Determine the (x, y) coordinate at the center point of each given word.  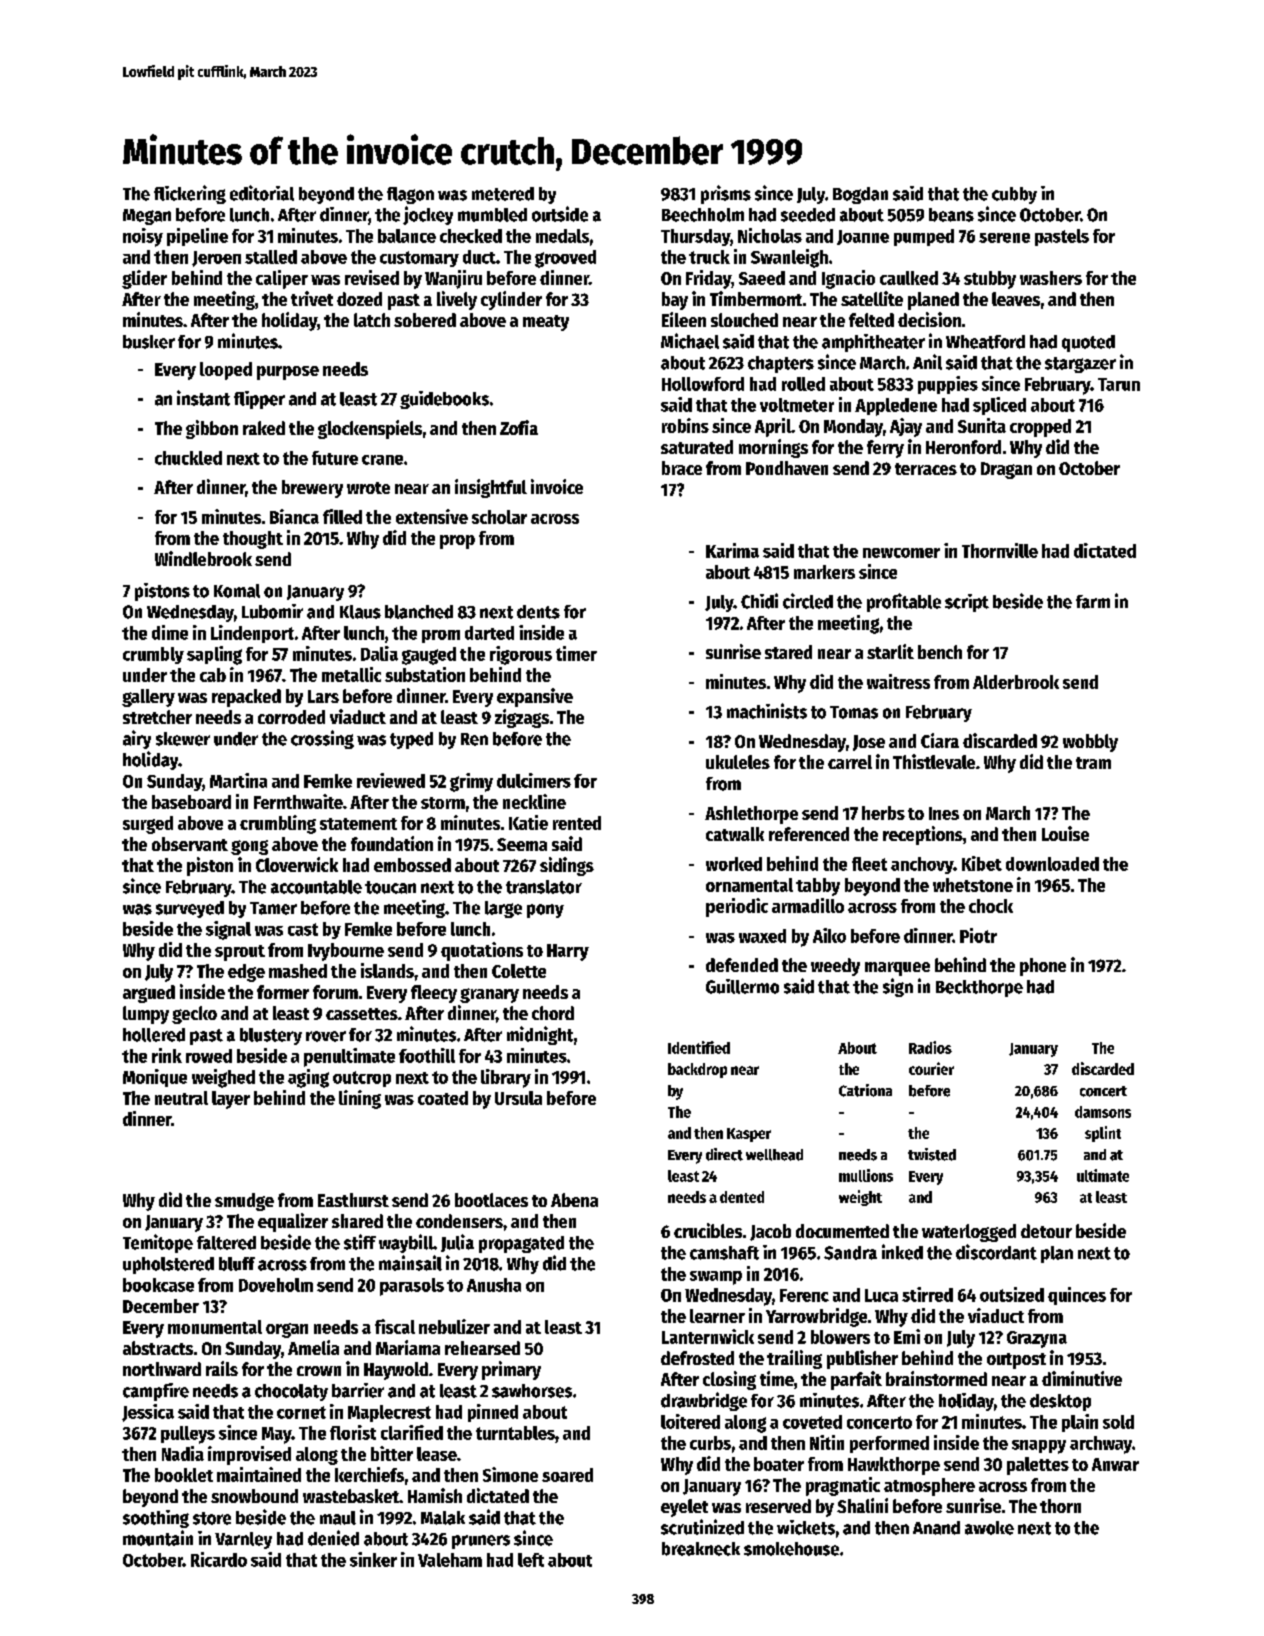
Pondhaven (787, 468)
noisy (143, 237)
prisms (726, 194)
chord (553, 1013)
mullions (866, 1175)
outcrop (362, 1079)
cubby (1014, 195)
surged (148, 825)
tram (1093, 763)
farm (1093, 602)
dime (170, 632)
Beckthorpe (979, 988)
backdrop (697, 1070)
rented (577, 823)
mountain (158, 1538)
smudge (244, 1202)
